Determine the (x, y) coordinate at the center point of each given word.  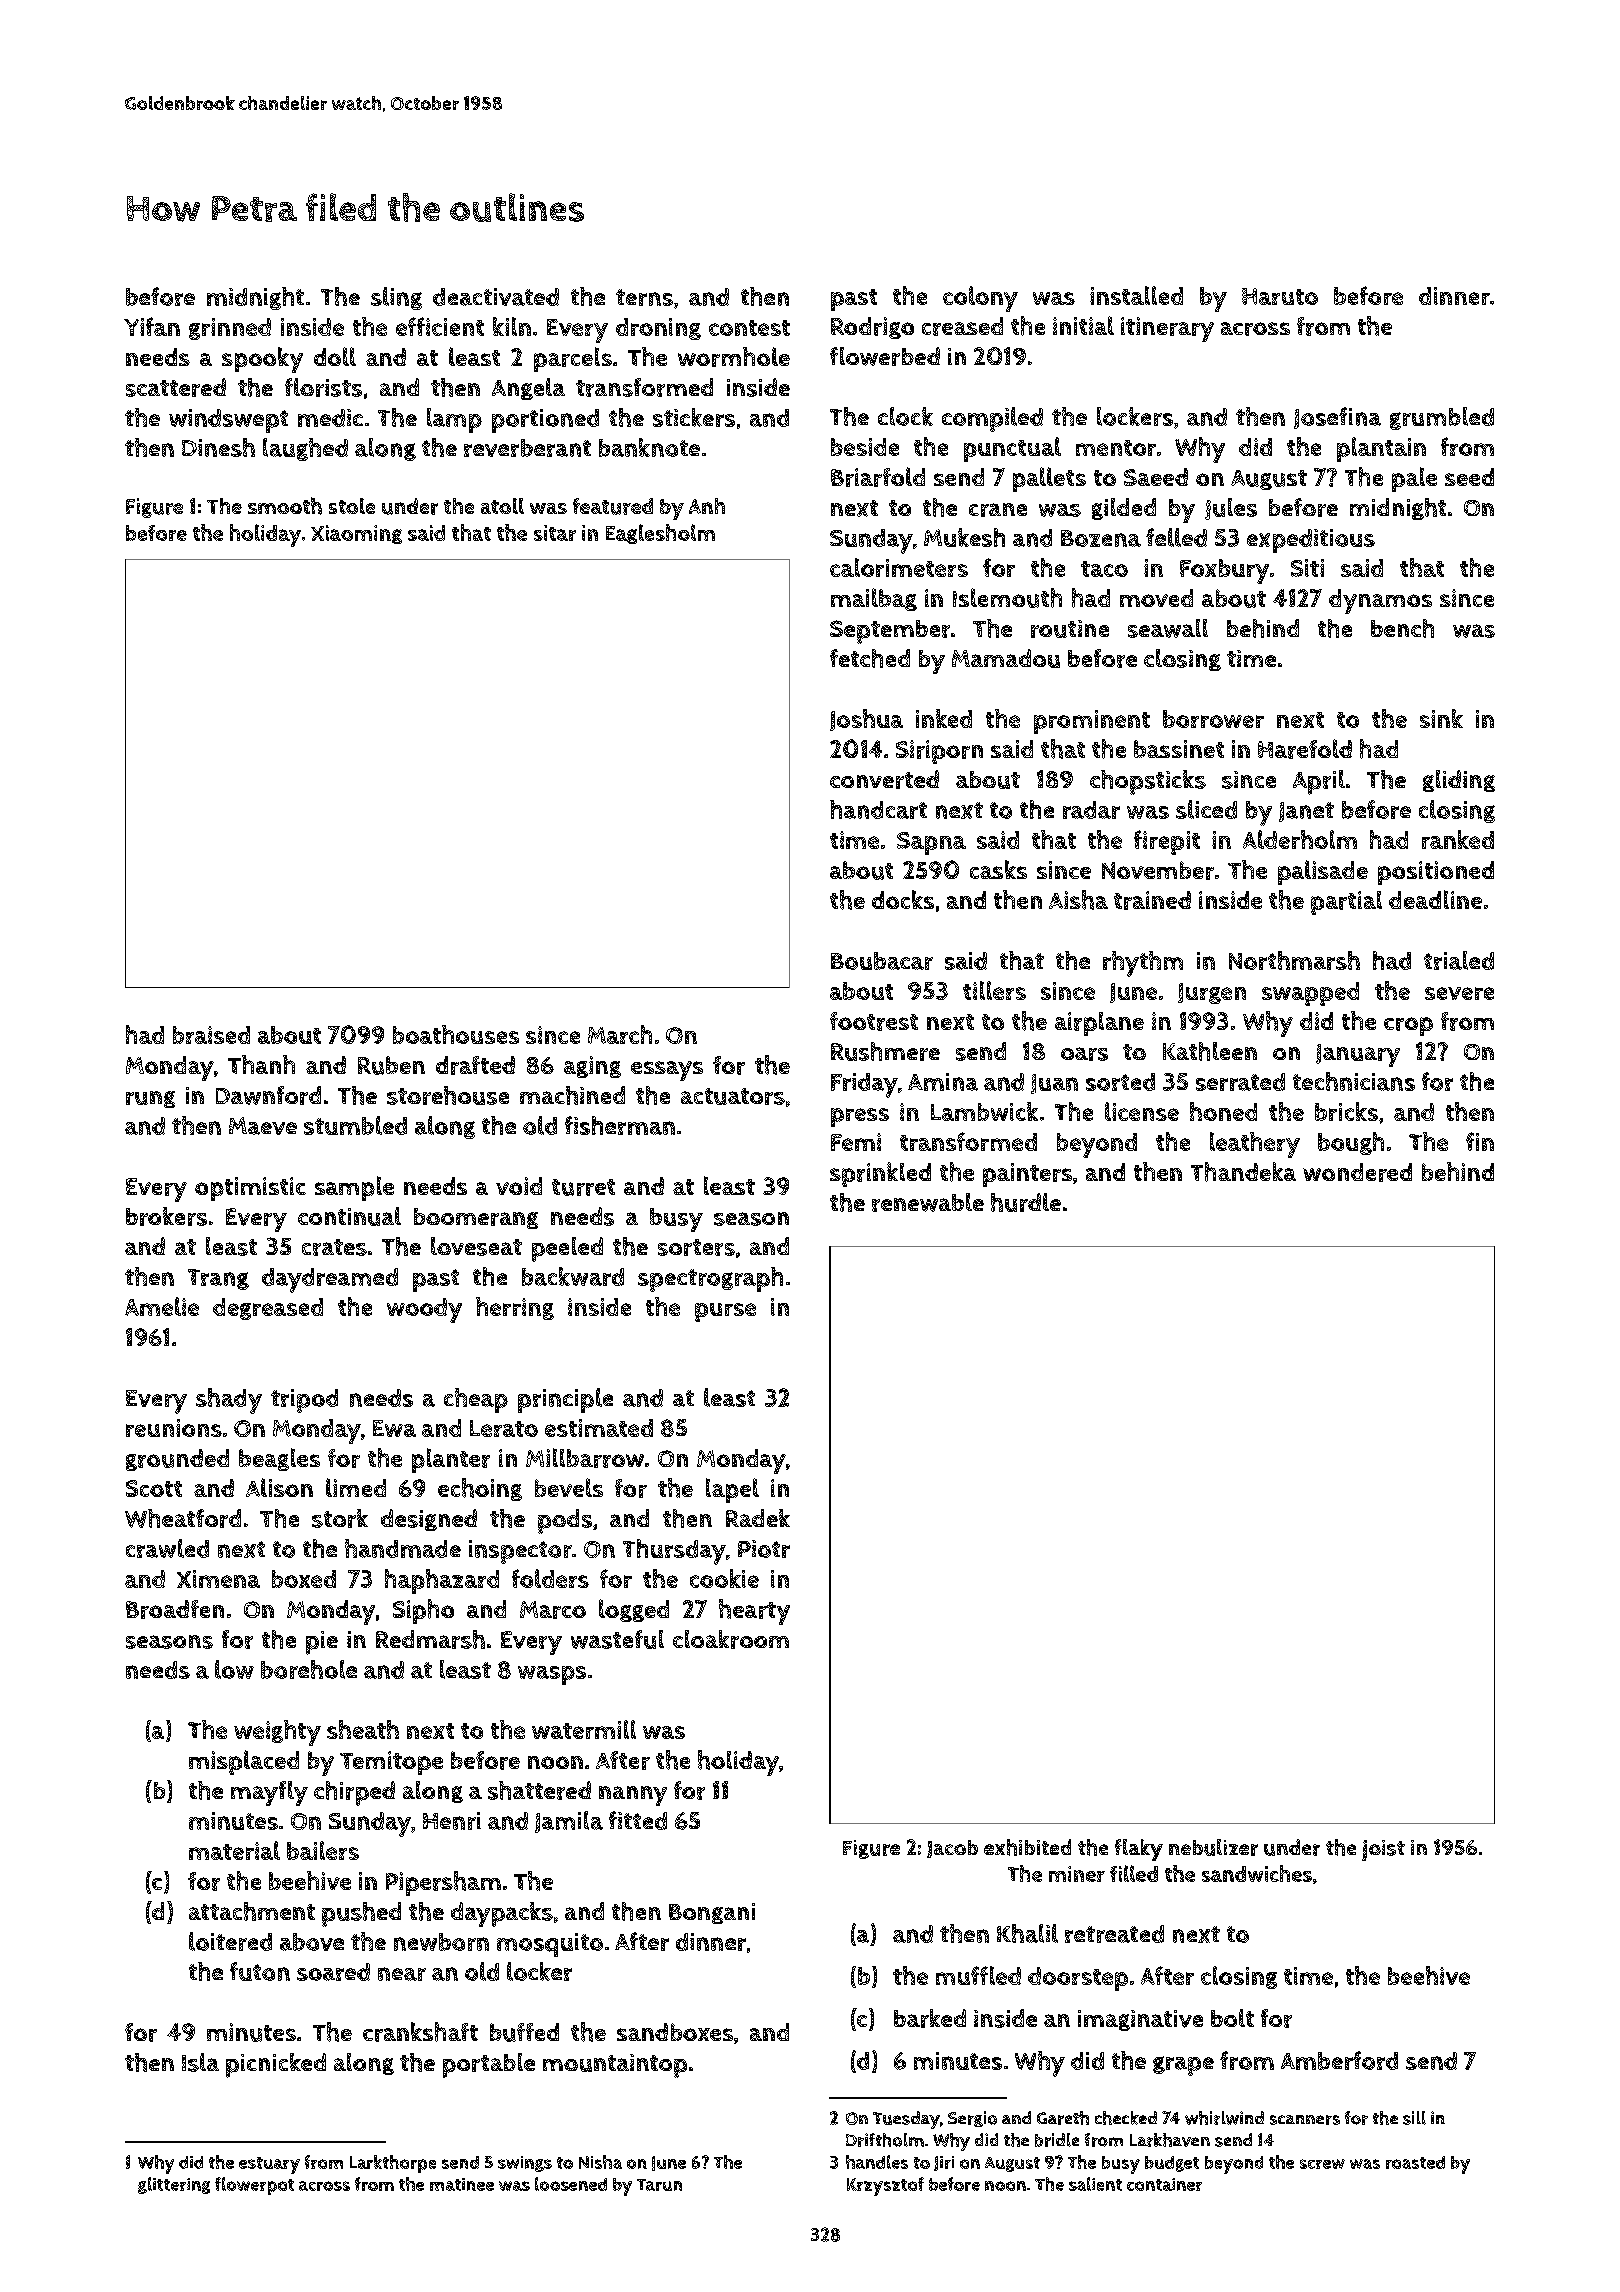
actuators (733, 1096)
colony (980, 299)
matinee (462, 2184)
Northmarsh (1294, 960)
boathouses (456, 1034)
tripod (304, 1401)
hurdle (1026, 1202)
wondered (1357, 1172)
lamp (454, 420)
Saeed (1156, 477)
